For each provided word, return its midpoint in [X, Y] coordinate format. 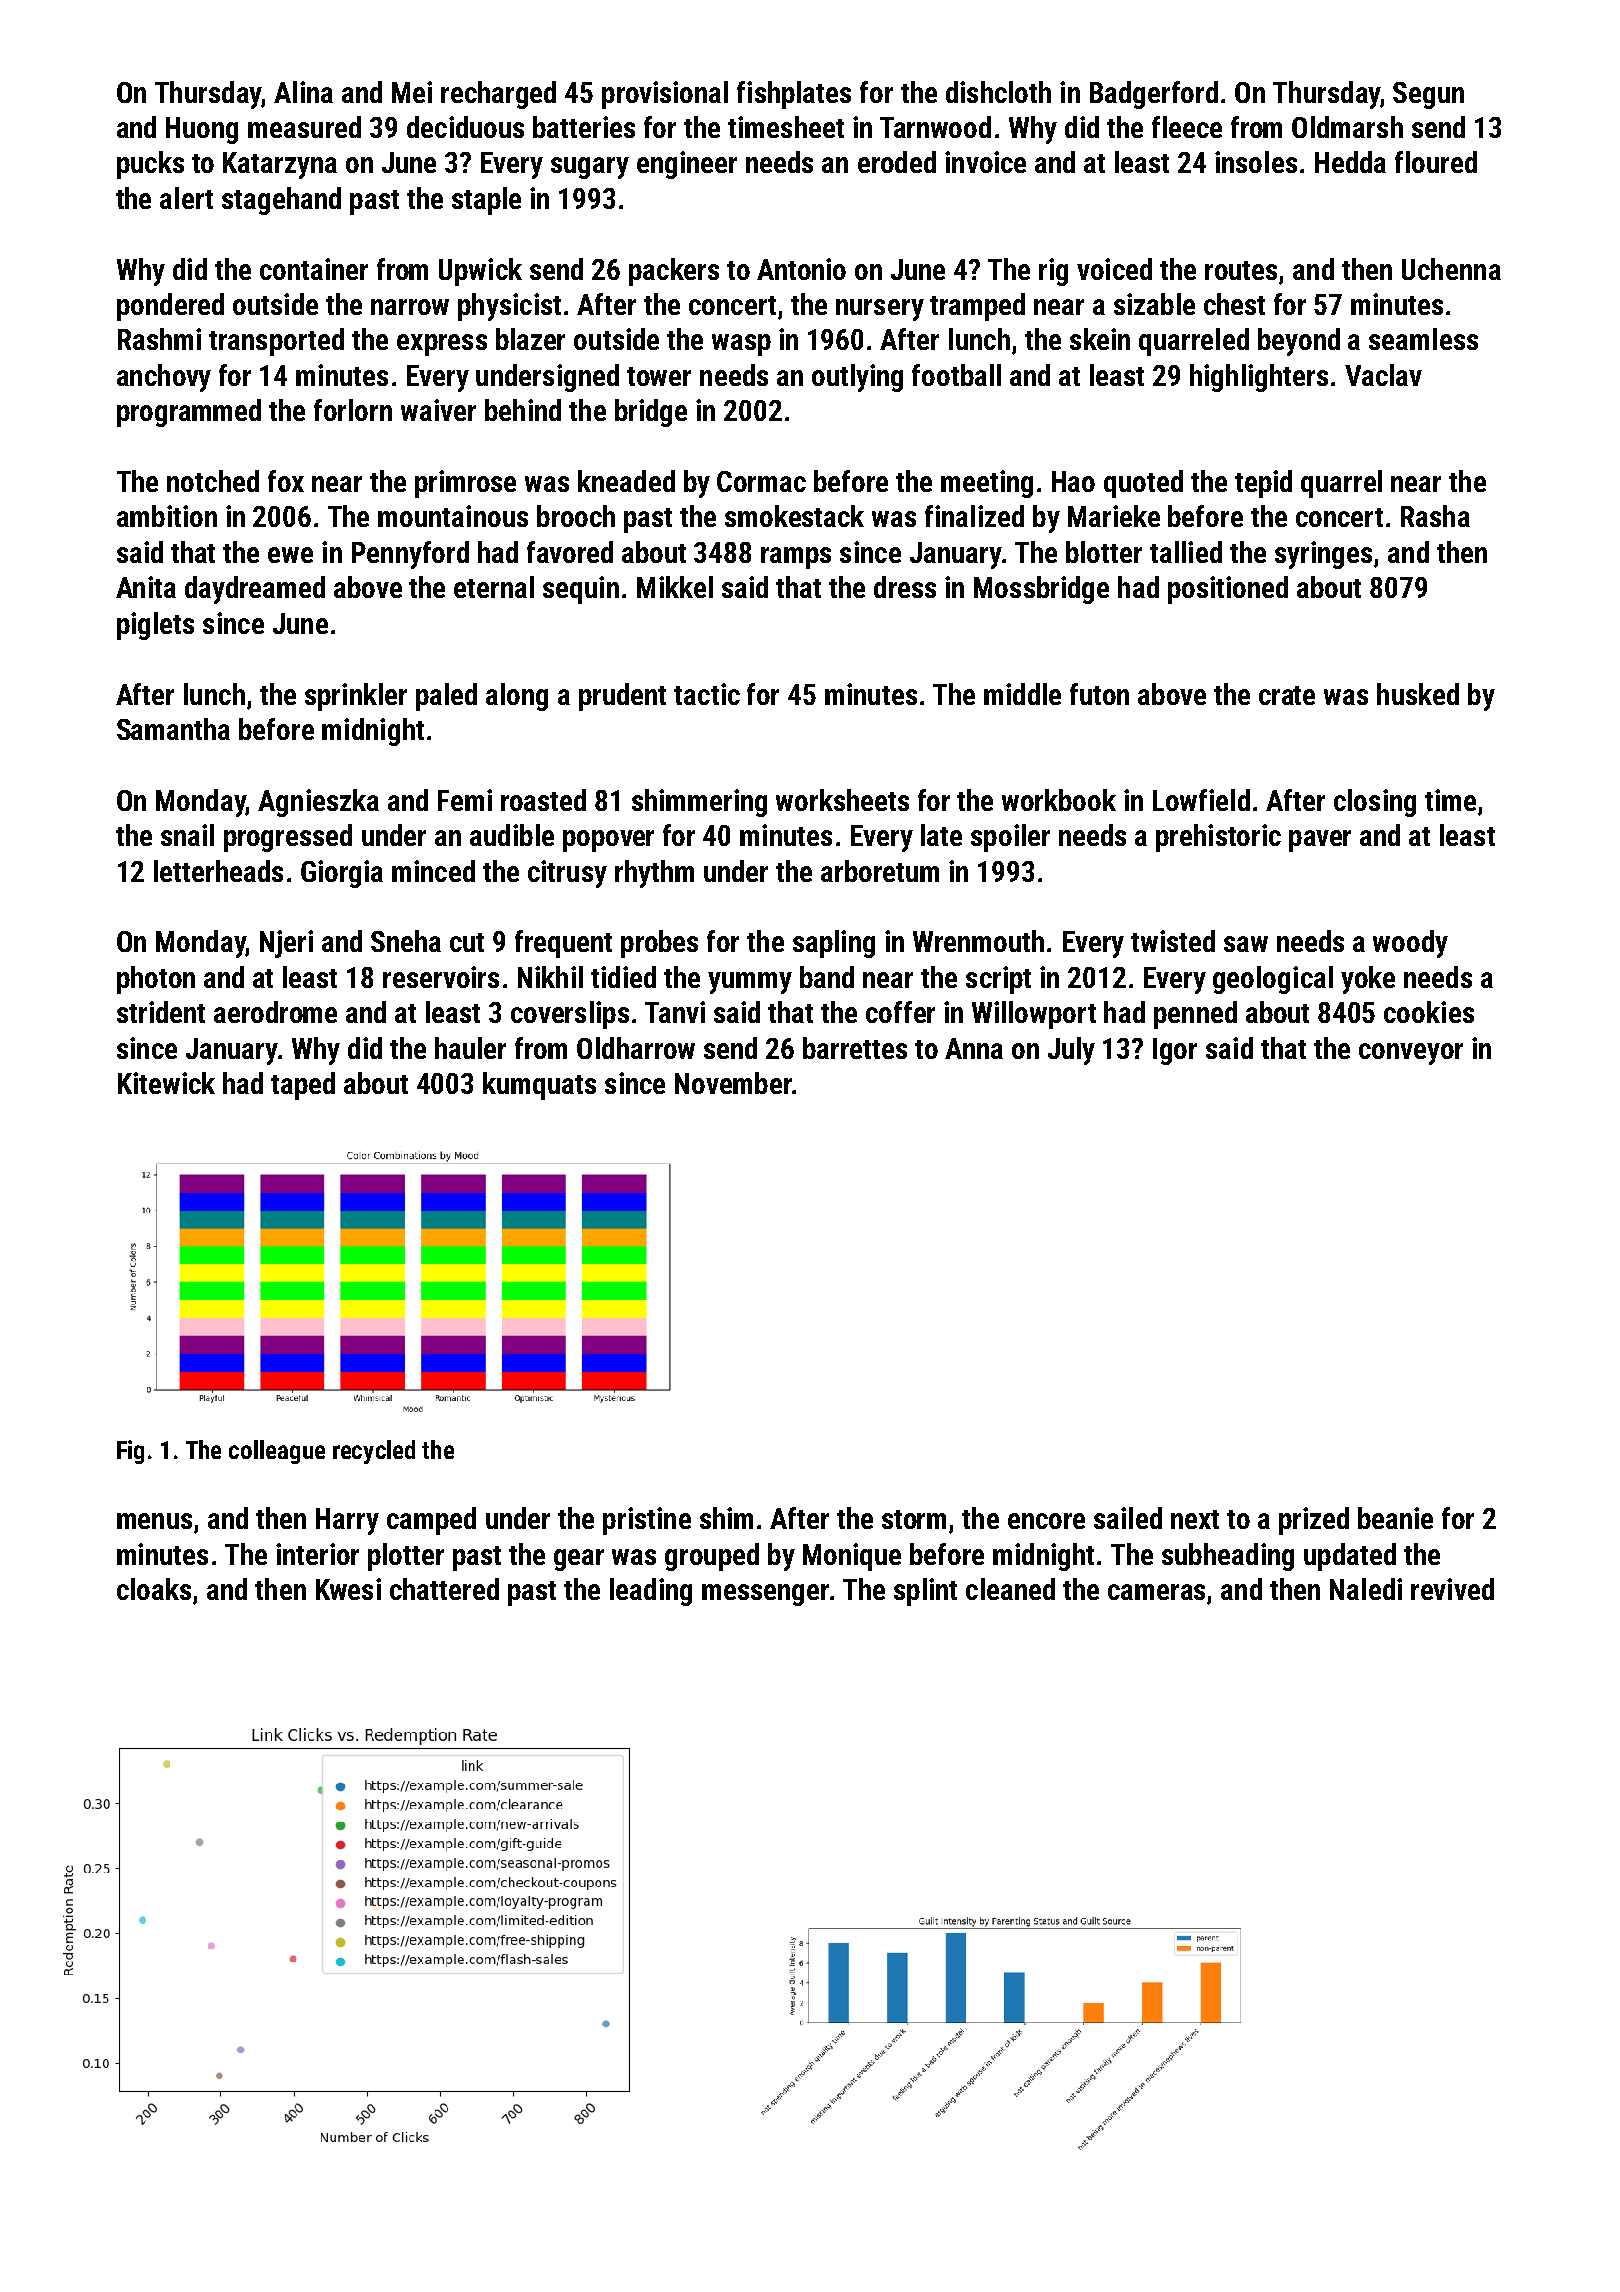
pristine [647, 1521]
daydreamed [255, 590]
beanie [1395, 1518]
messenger [765, 1595]
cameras [1156, 1592]
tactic [707, 694]
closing [1375, 803]
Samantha [173, 729]
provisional [665, 95]
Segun [1428, 95]
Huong [202, 130]
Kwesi [348, 1589]
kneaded [626, 481]
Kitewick [166, 1083]
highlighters [1259, 378]
